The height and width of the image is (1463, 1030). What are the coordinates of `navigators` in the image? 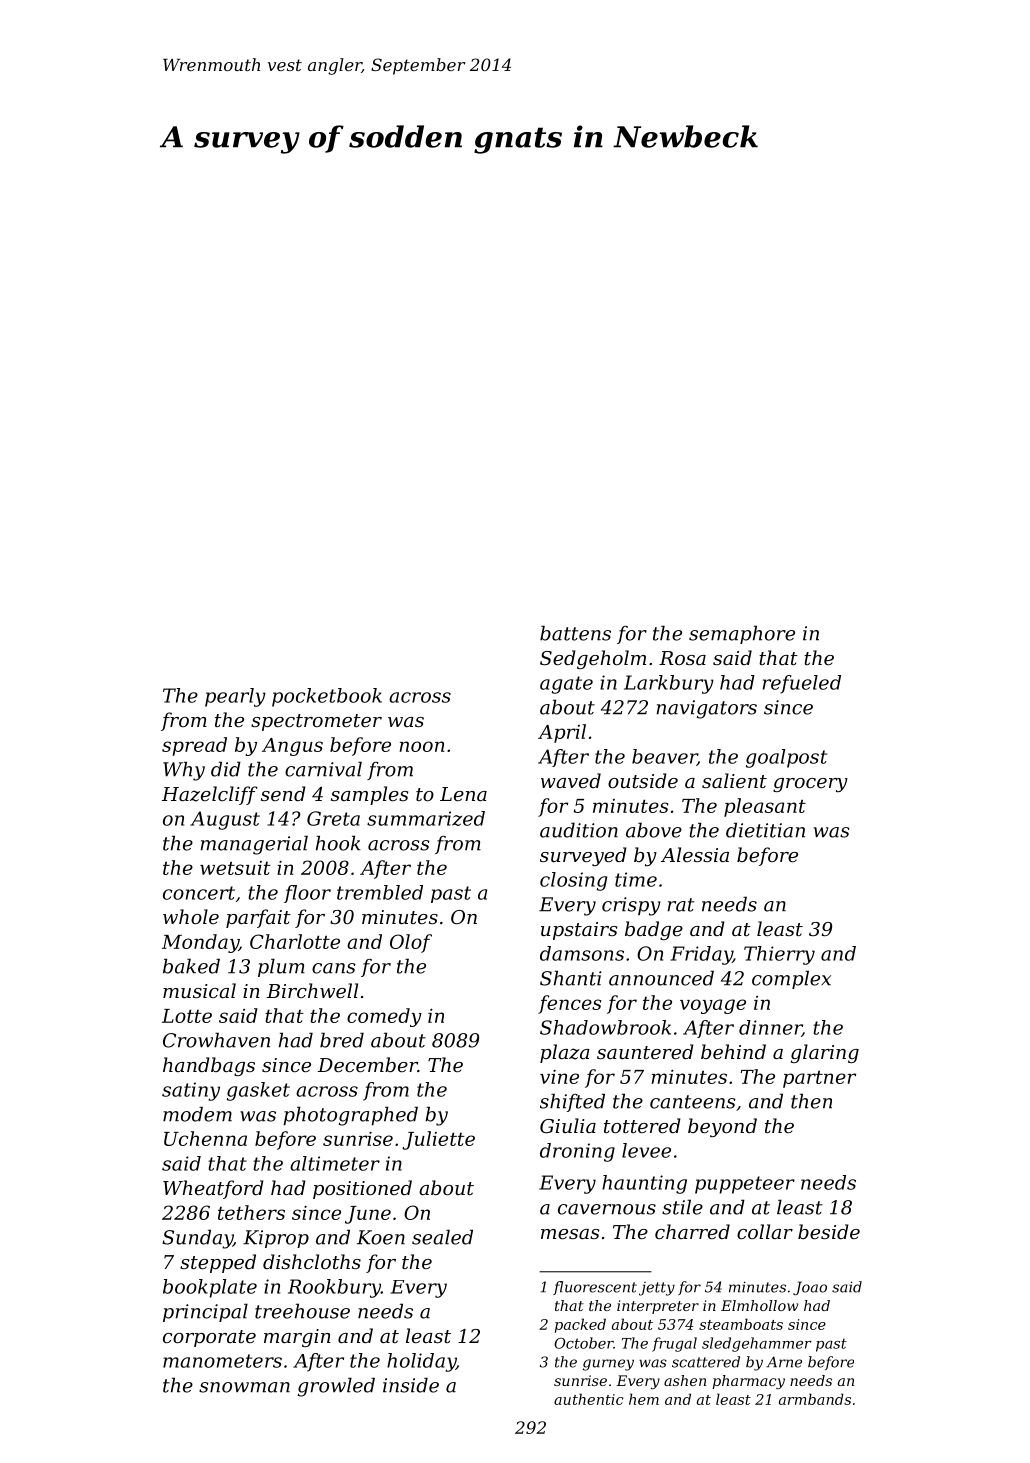 It's located at (706, 709).
